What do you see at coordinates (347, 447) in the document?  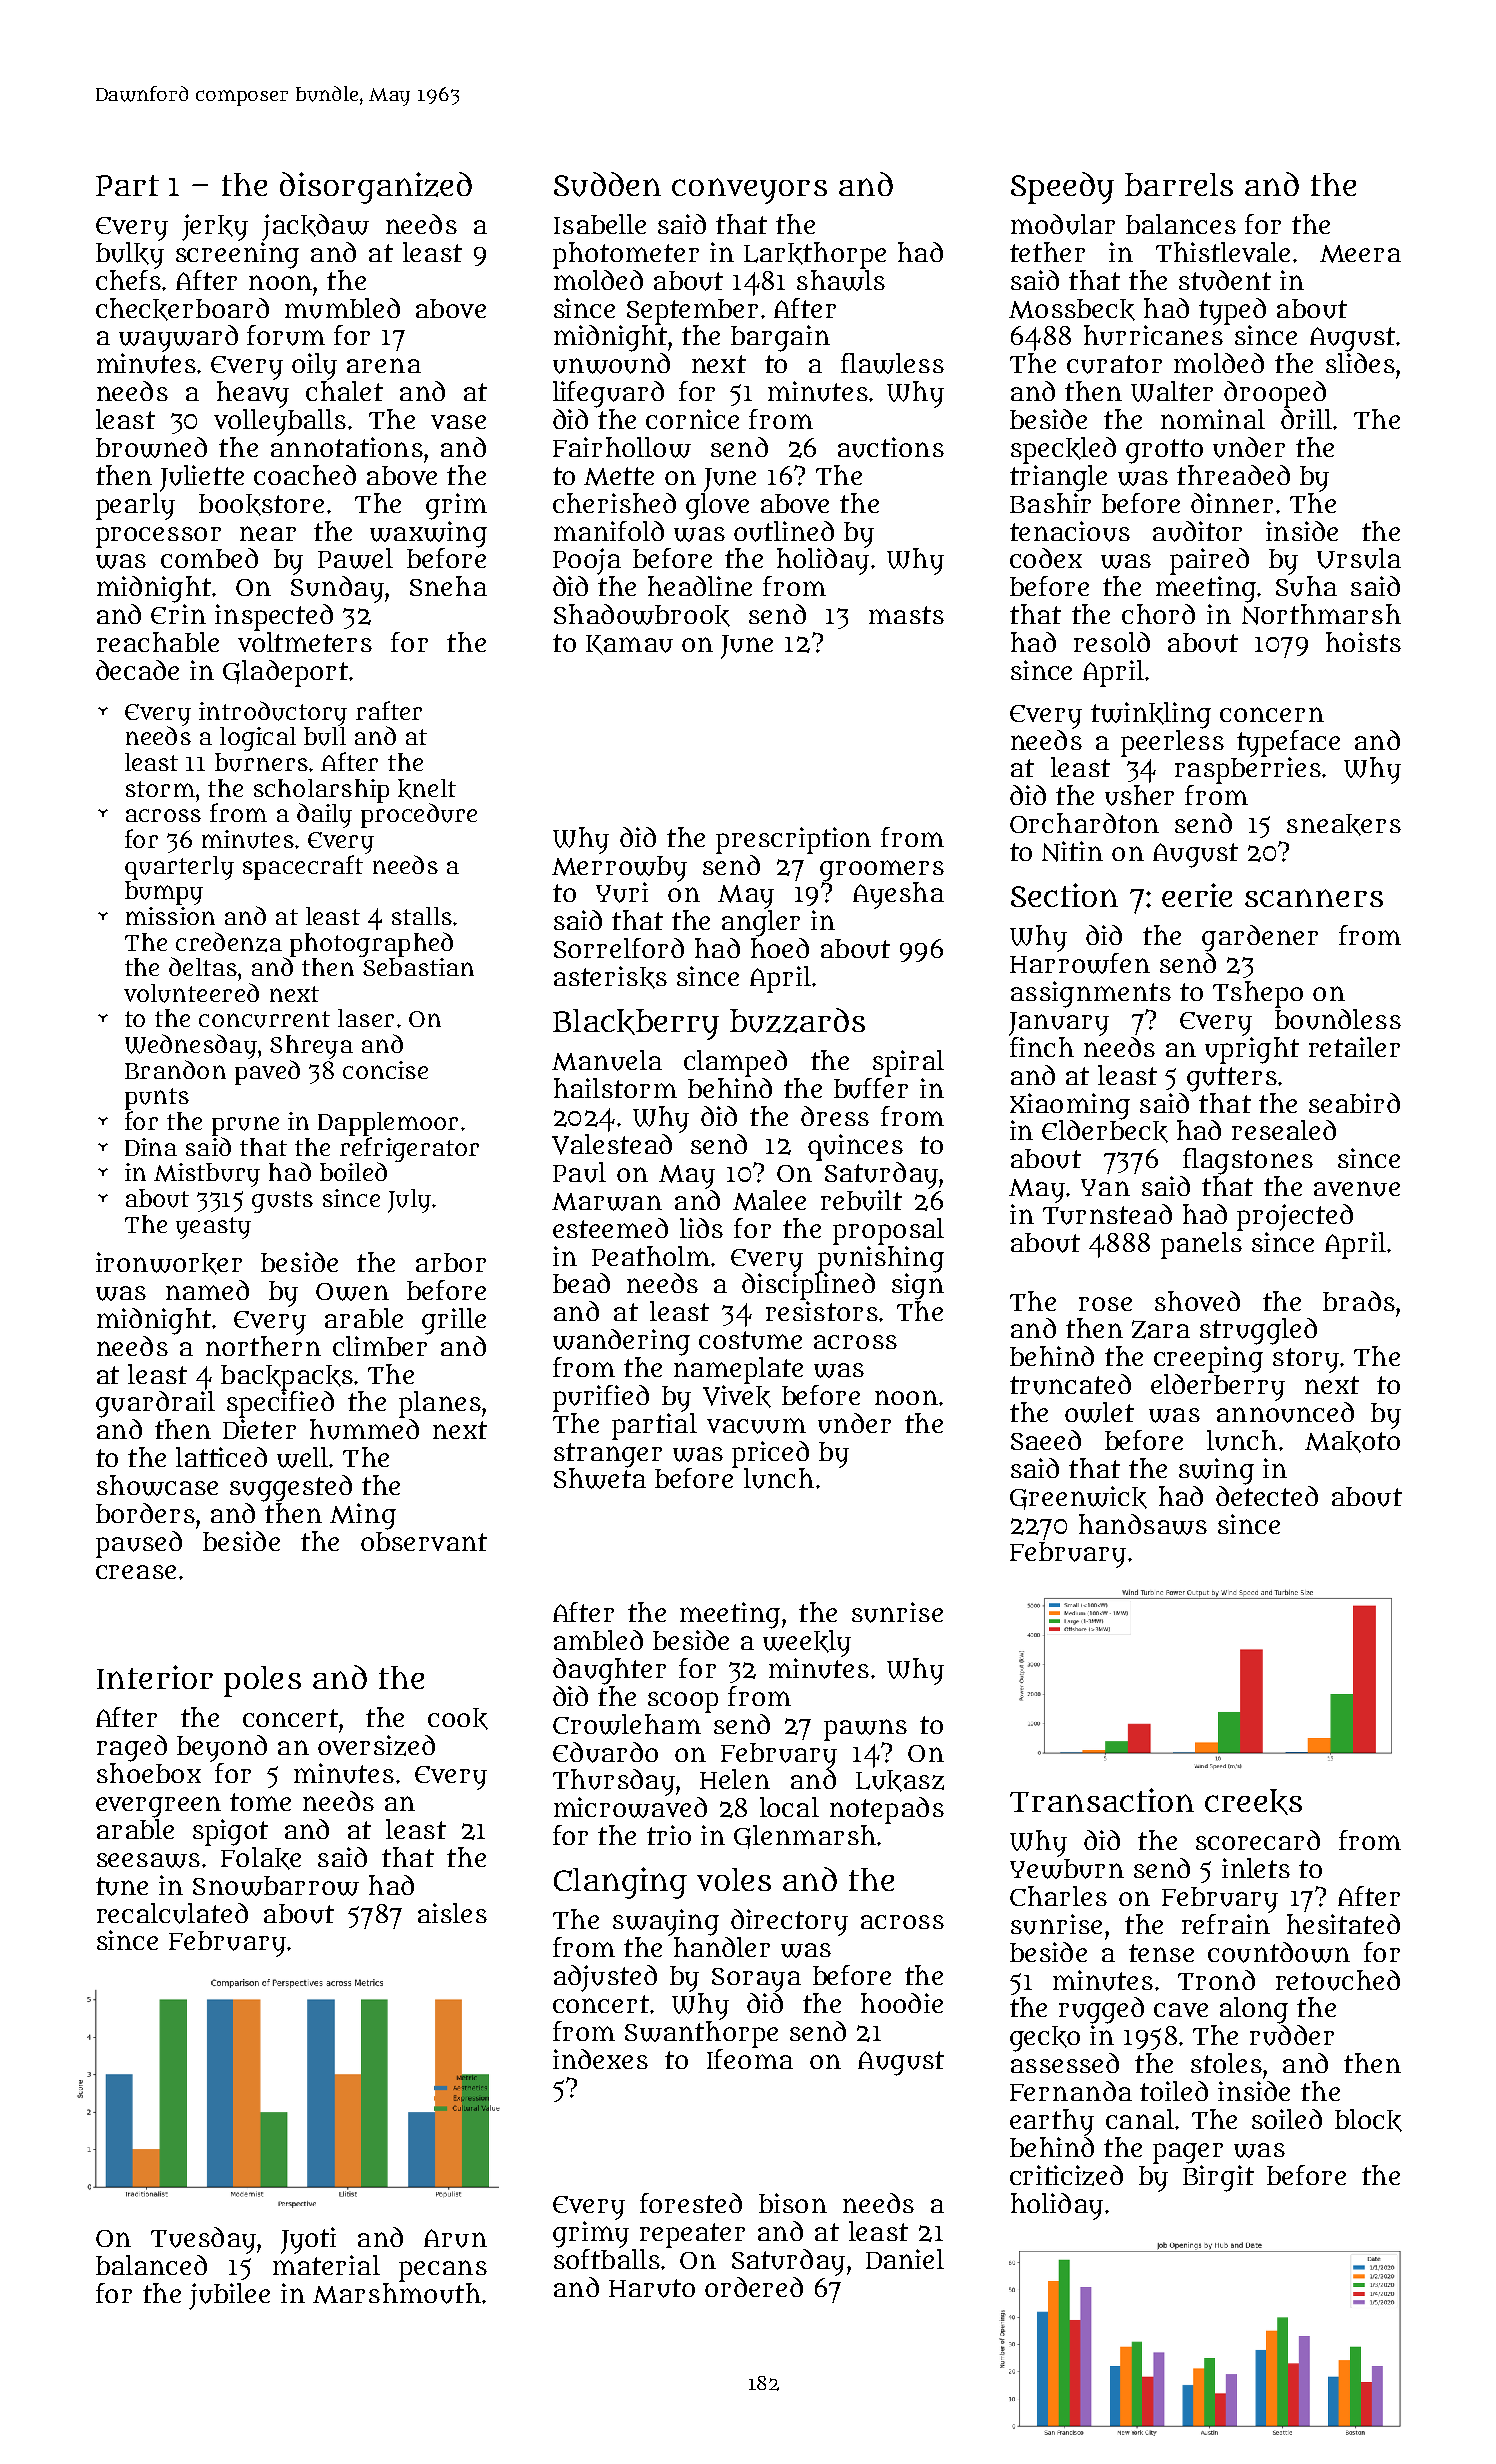 I see `annotations` at bounding box center [347, 447].
